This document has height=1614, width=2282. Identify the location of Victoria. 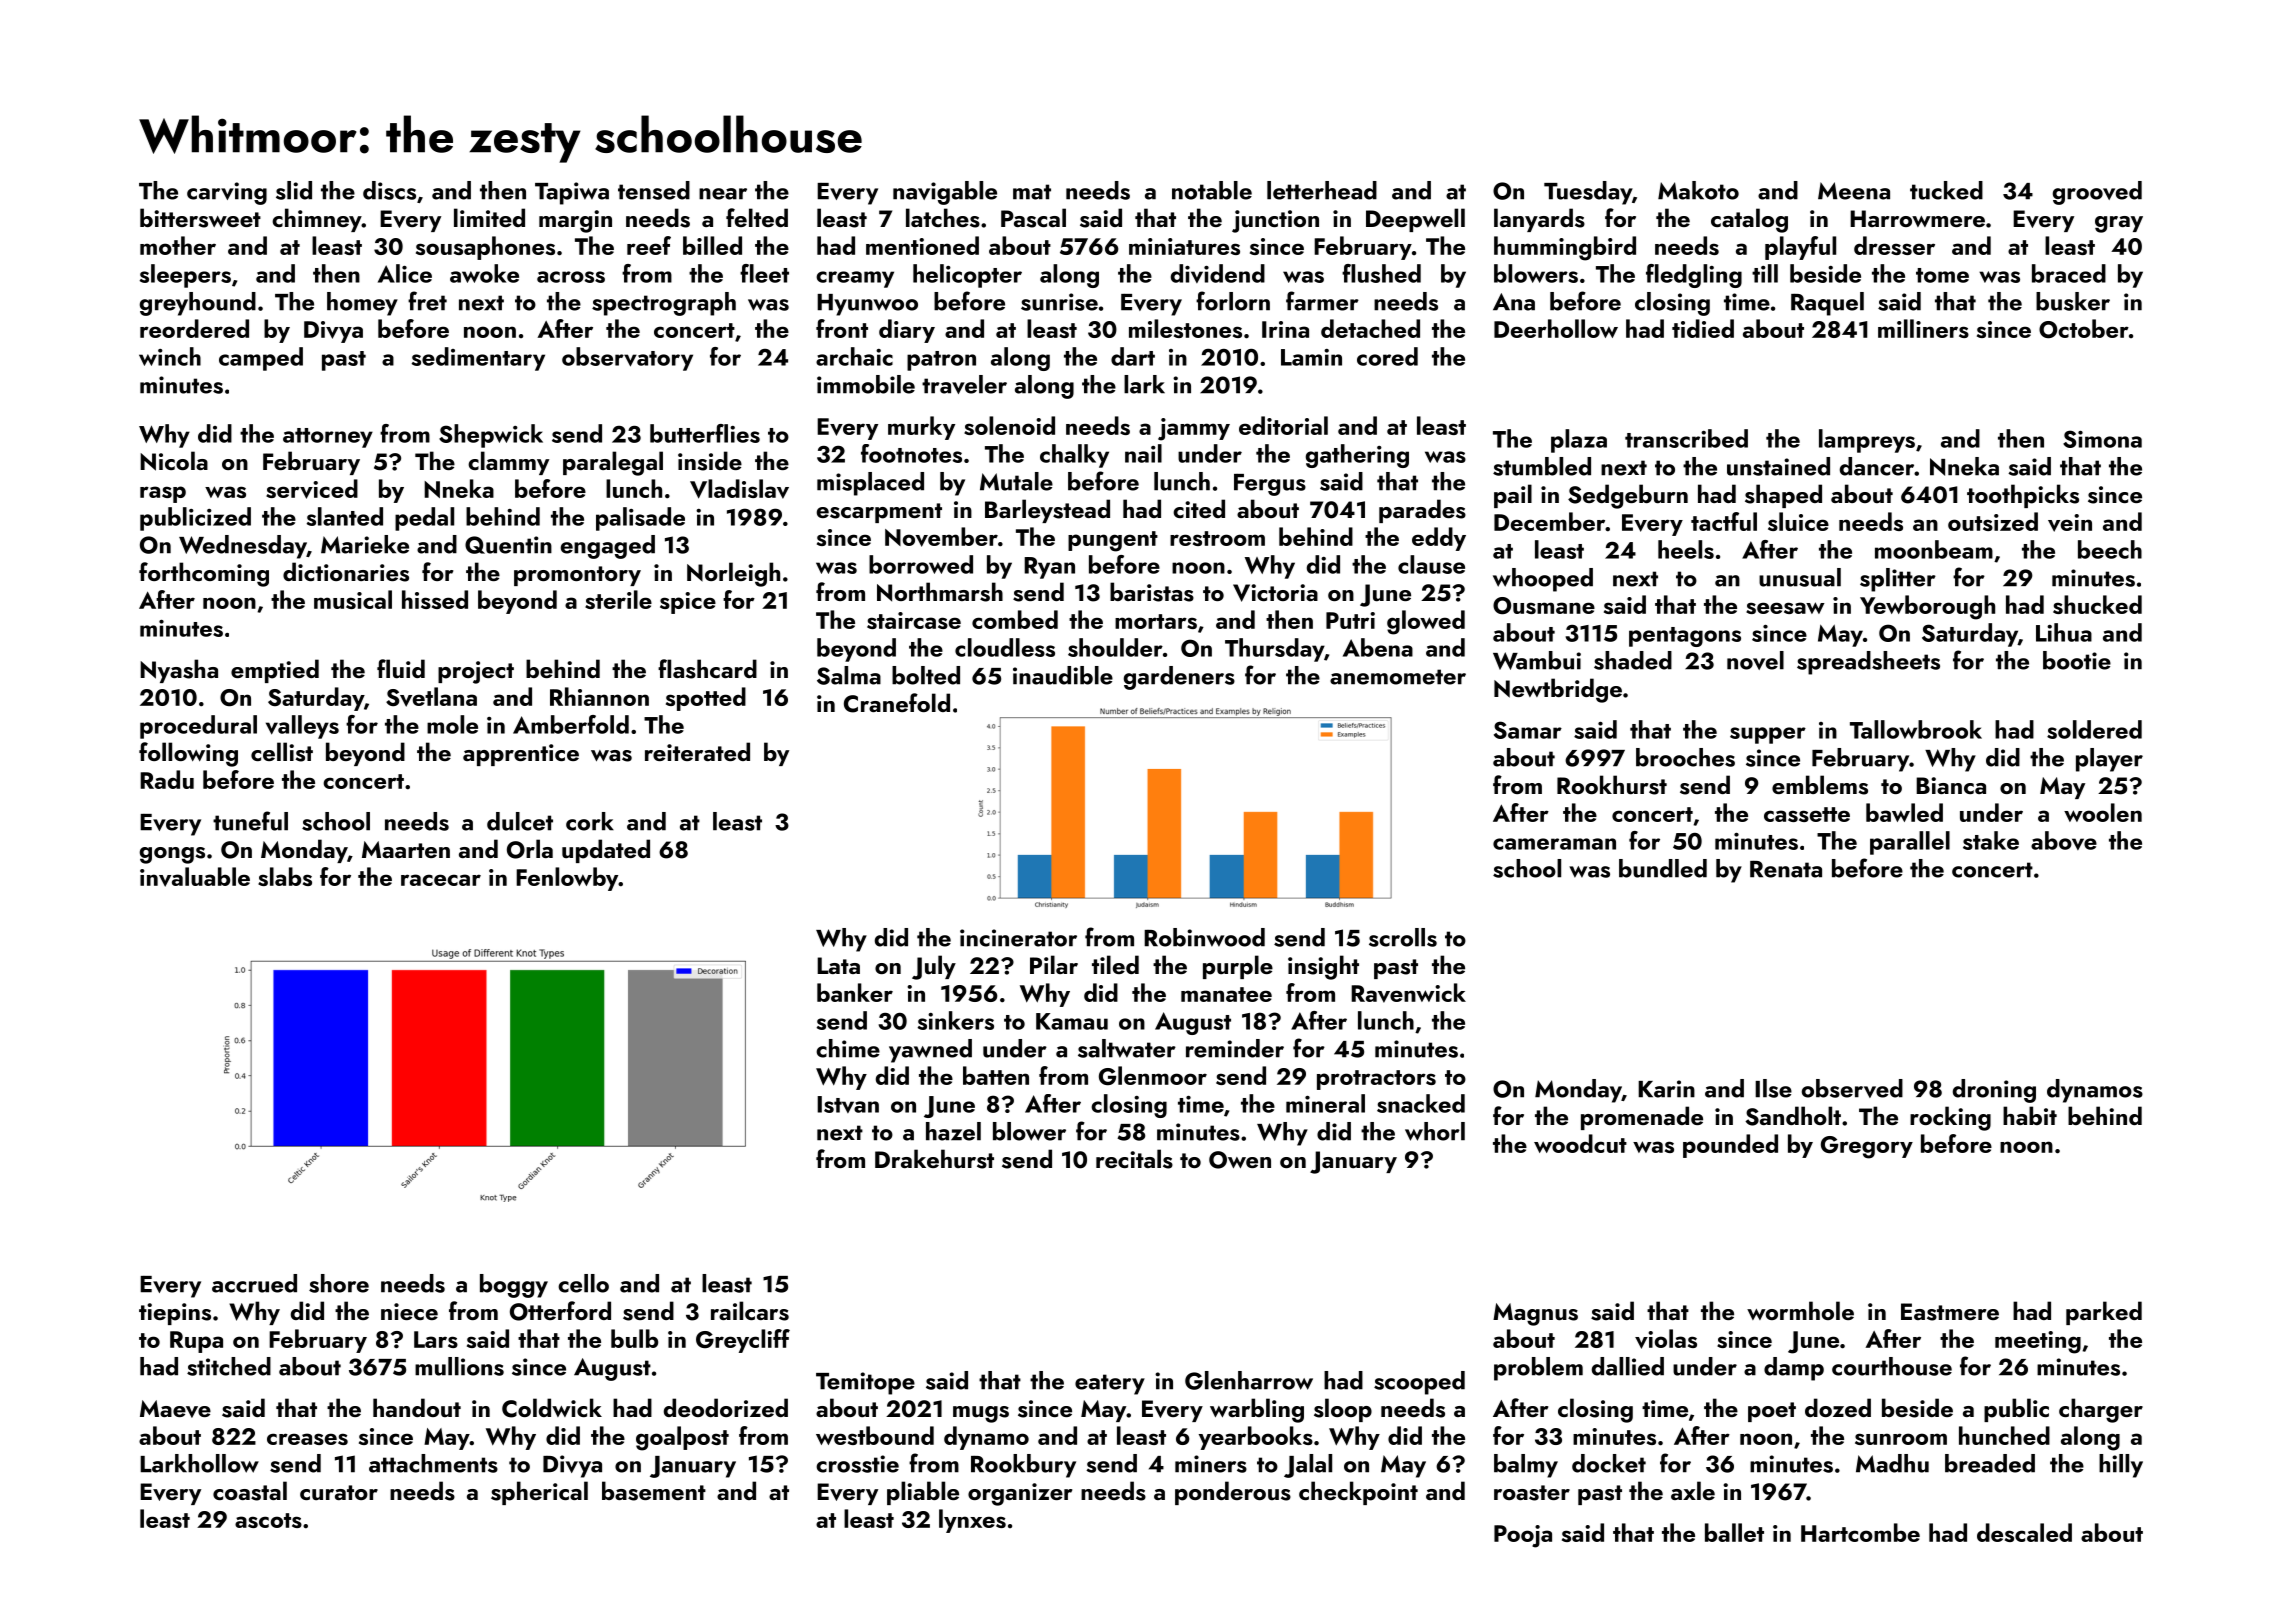
(1275, 593).
